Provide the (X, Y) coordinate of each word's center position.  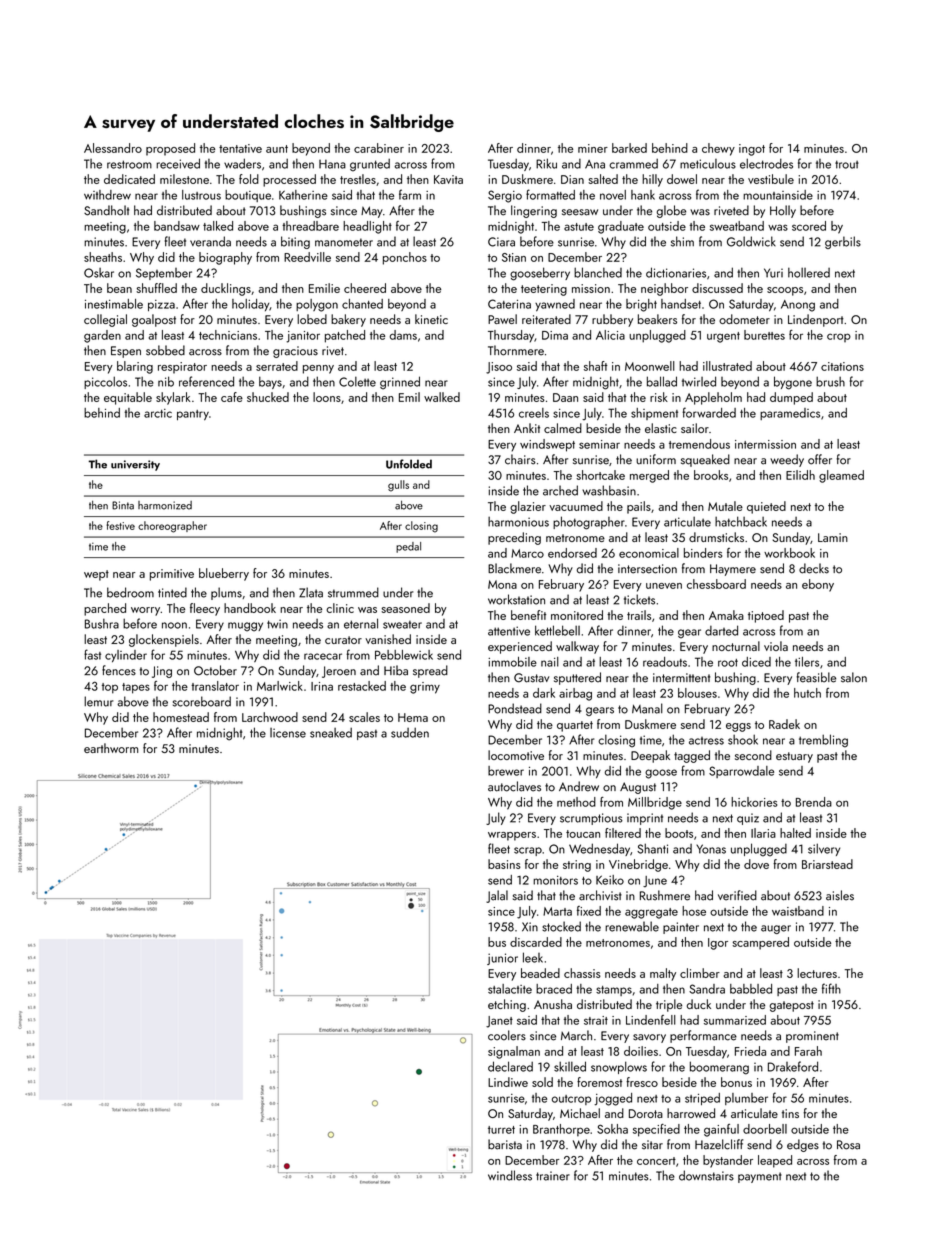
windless (510, 1175)
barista (505, 1144)
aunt (277, 149)
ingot (752, 150)
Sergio (505, 196)
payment (760, 1177)
